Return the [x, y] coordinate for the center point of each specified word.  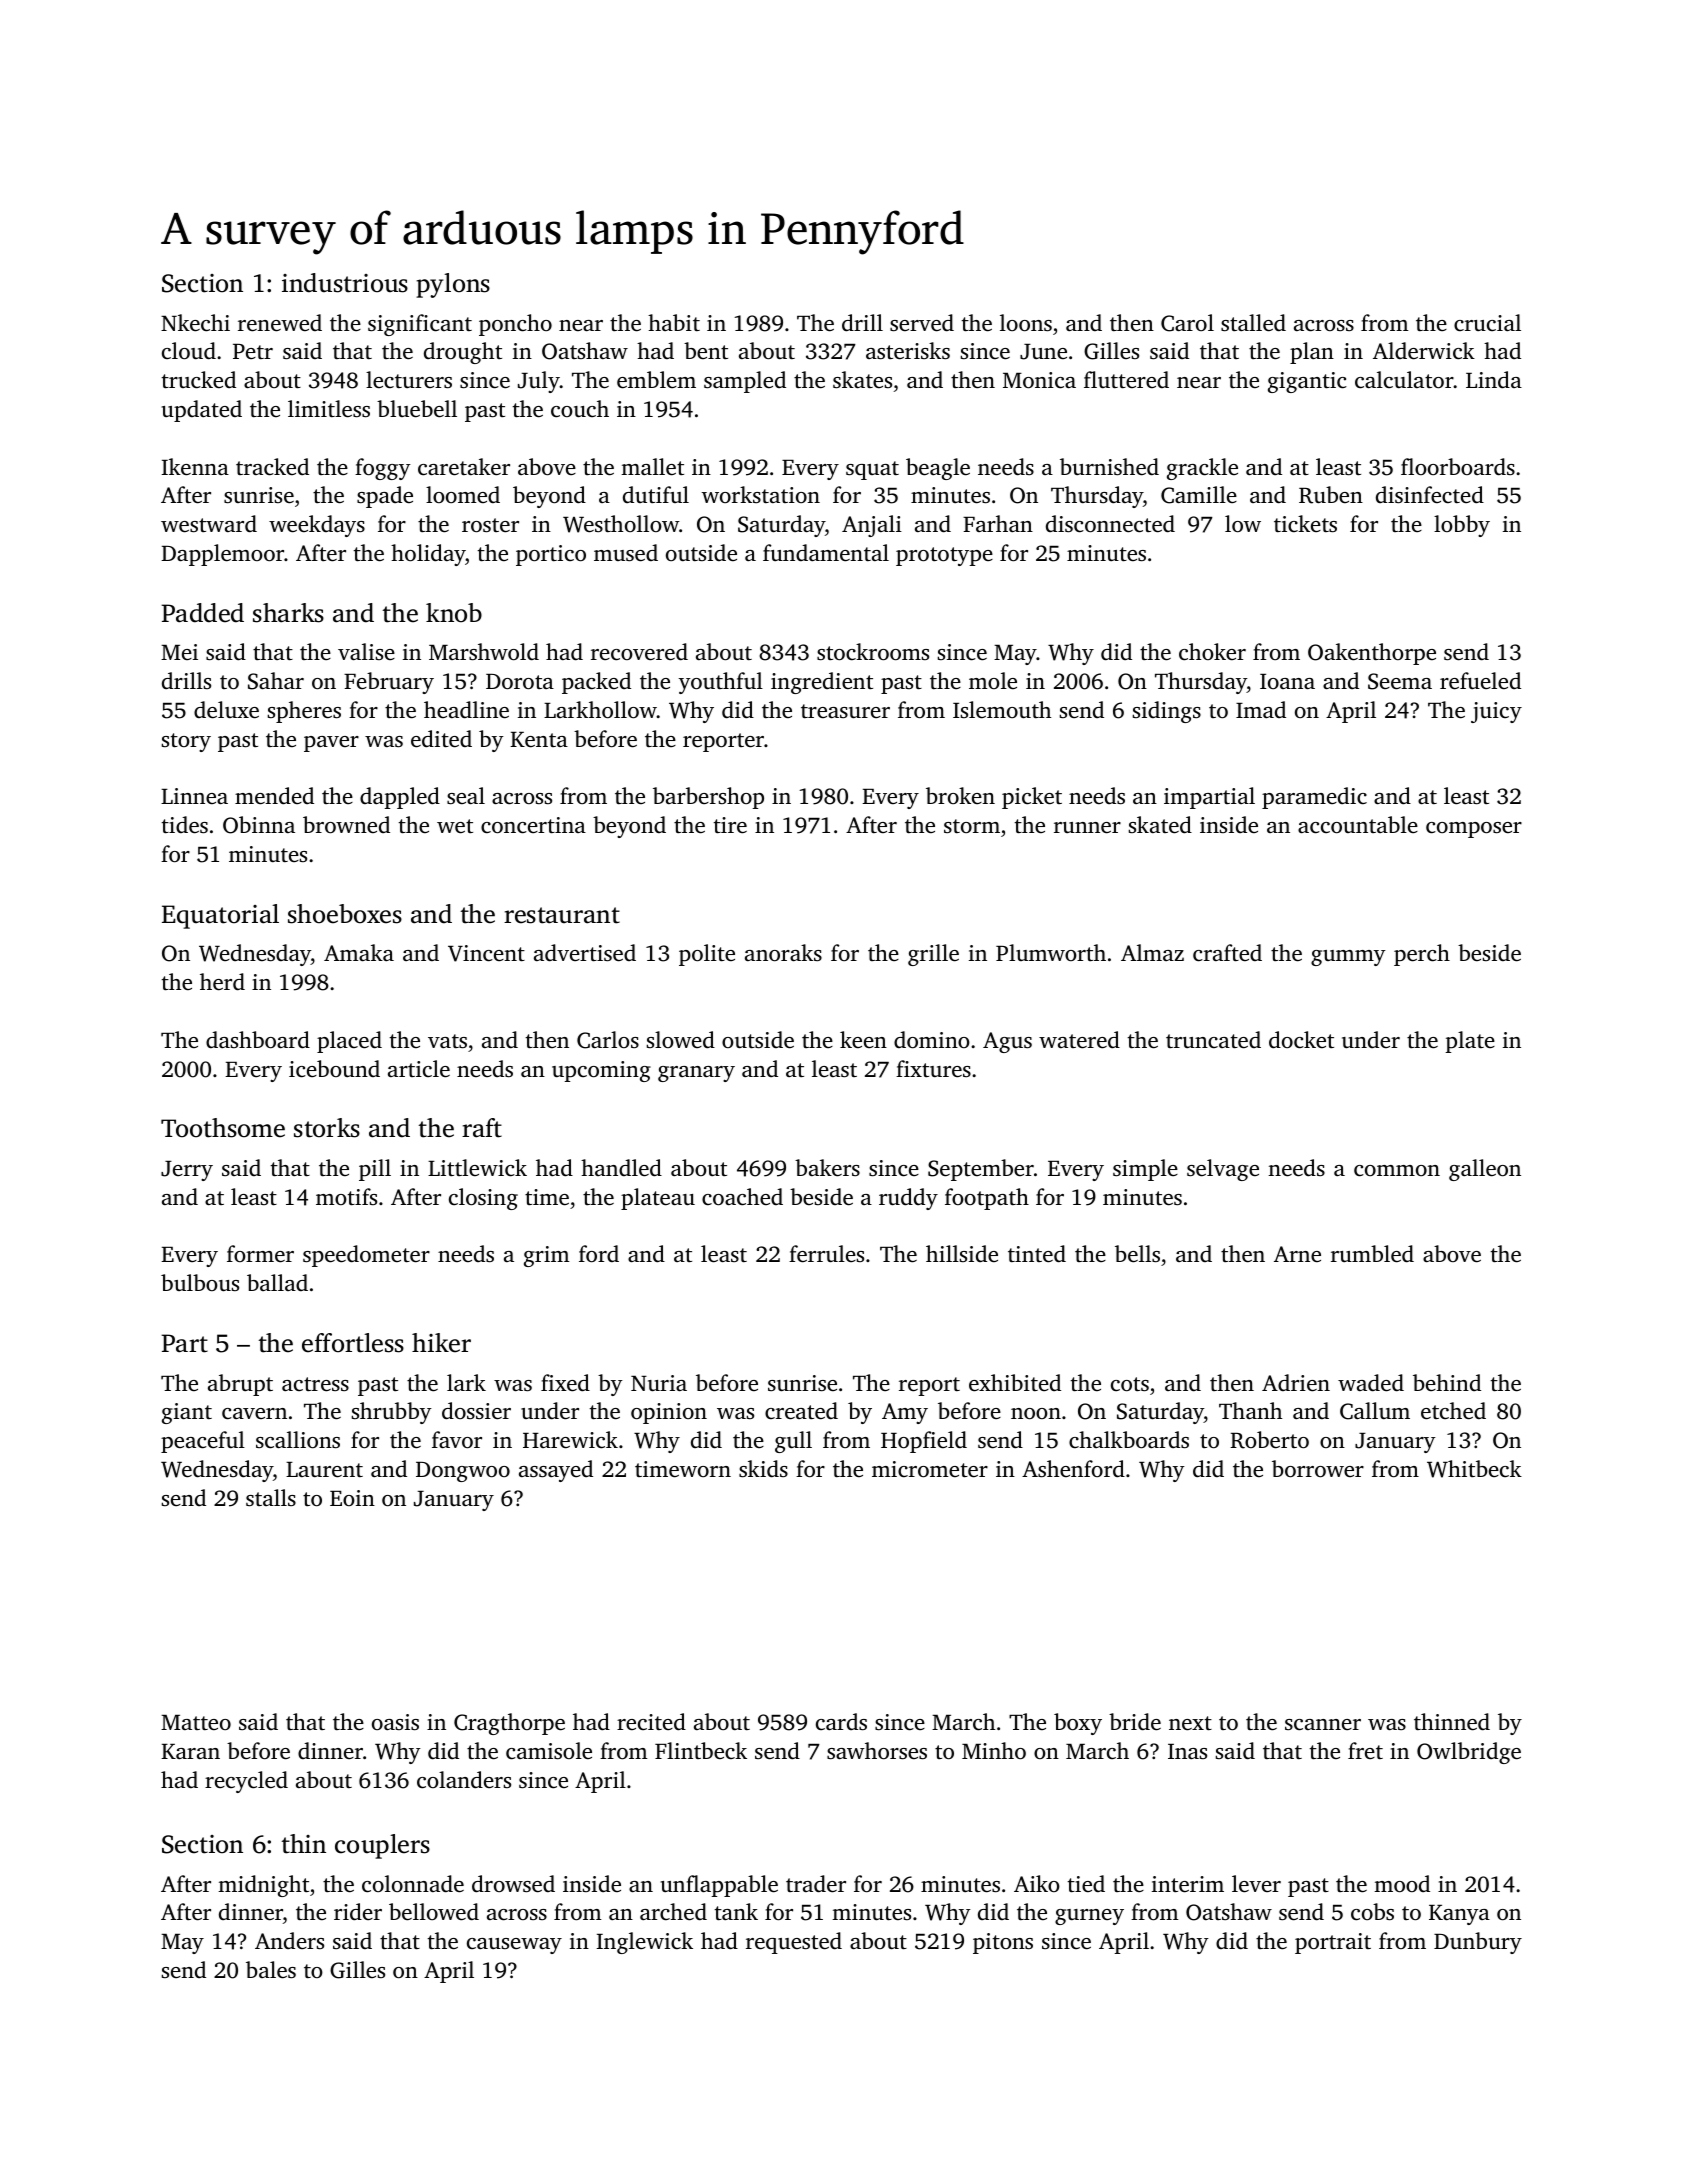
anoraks [783, 952]
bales [271, 1970]
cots [1130, 1384]
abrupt [240, 1385]
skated [1160, 825]
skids [763, 1469]
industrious [345, 283]
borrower [1318, 1469]
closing [483, 1199]
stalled [1253, 323]
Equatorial [220, 916]
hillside [962, 1253]
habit [674, 322]
